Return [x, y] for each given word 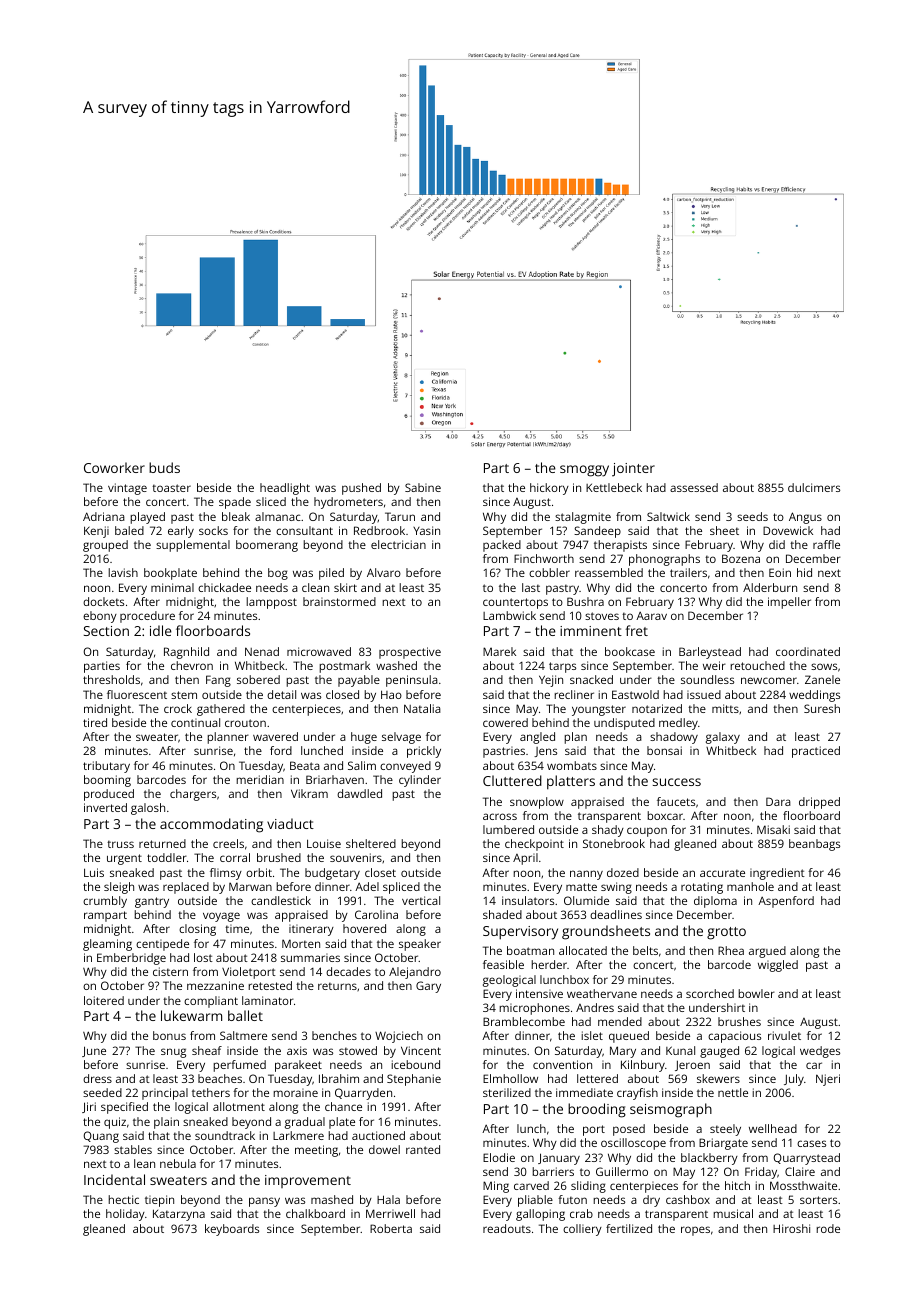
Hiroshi [791, 1228]
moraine [295, 1092]
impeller [789, 603]
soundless [707, 679]
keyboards [232, 1230]
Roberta [391, 1228]
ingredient [777, 874]
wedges [820, 1052]
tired [95, 722]
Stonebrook [614, 843]
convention [562, 1064]
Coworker [114, 467]
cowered [505, 722]
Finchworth [544, 558]
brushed [279, 857]
